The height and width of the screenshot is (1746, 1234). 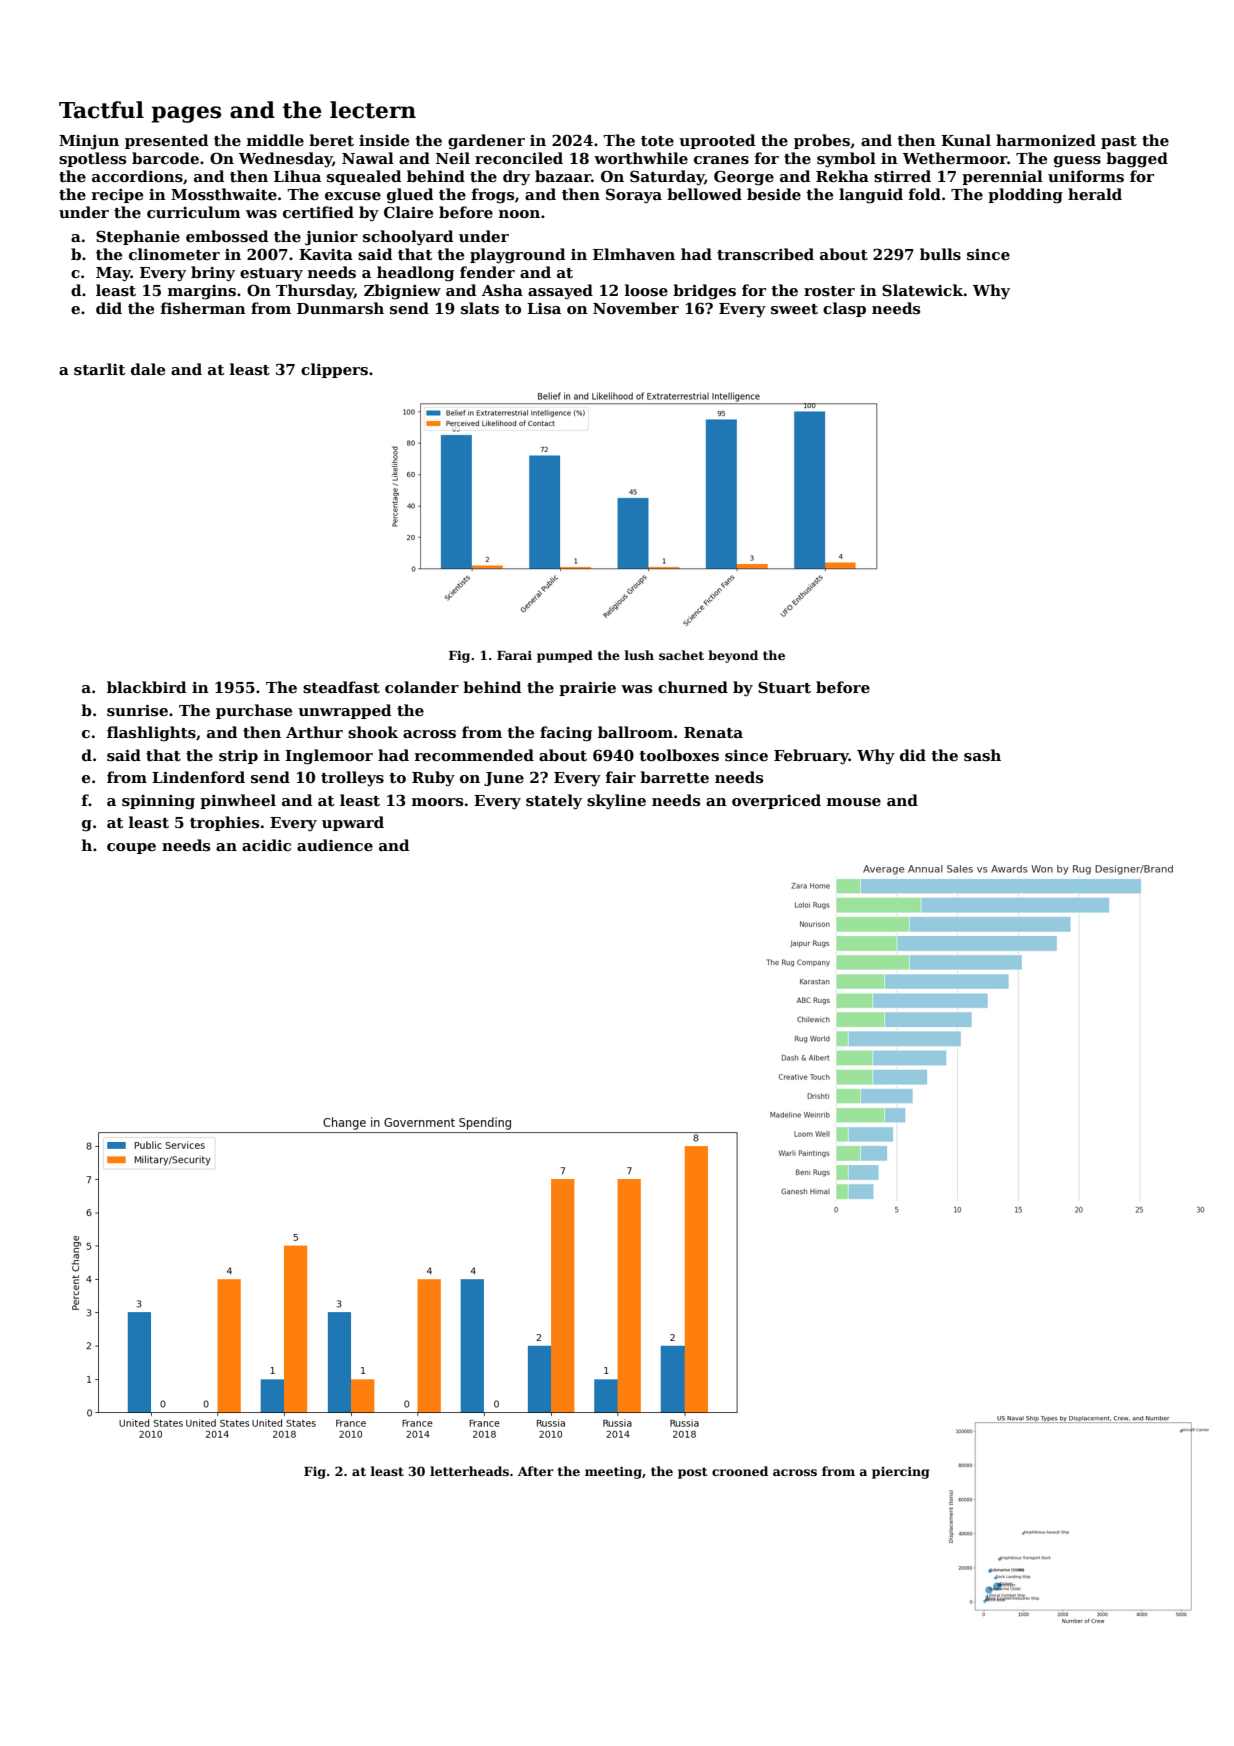 What do you see at coordinates (900, 1472) in the screenshot?
I see `piercing` at bounding box center [900, 1472].
